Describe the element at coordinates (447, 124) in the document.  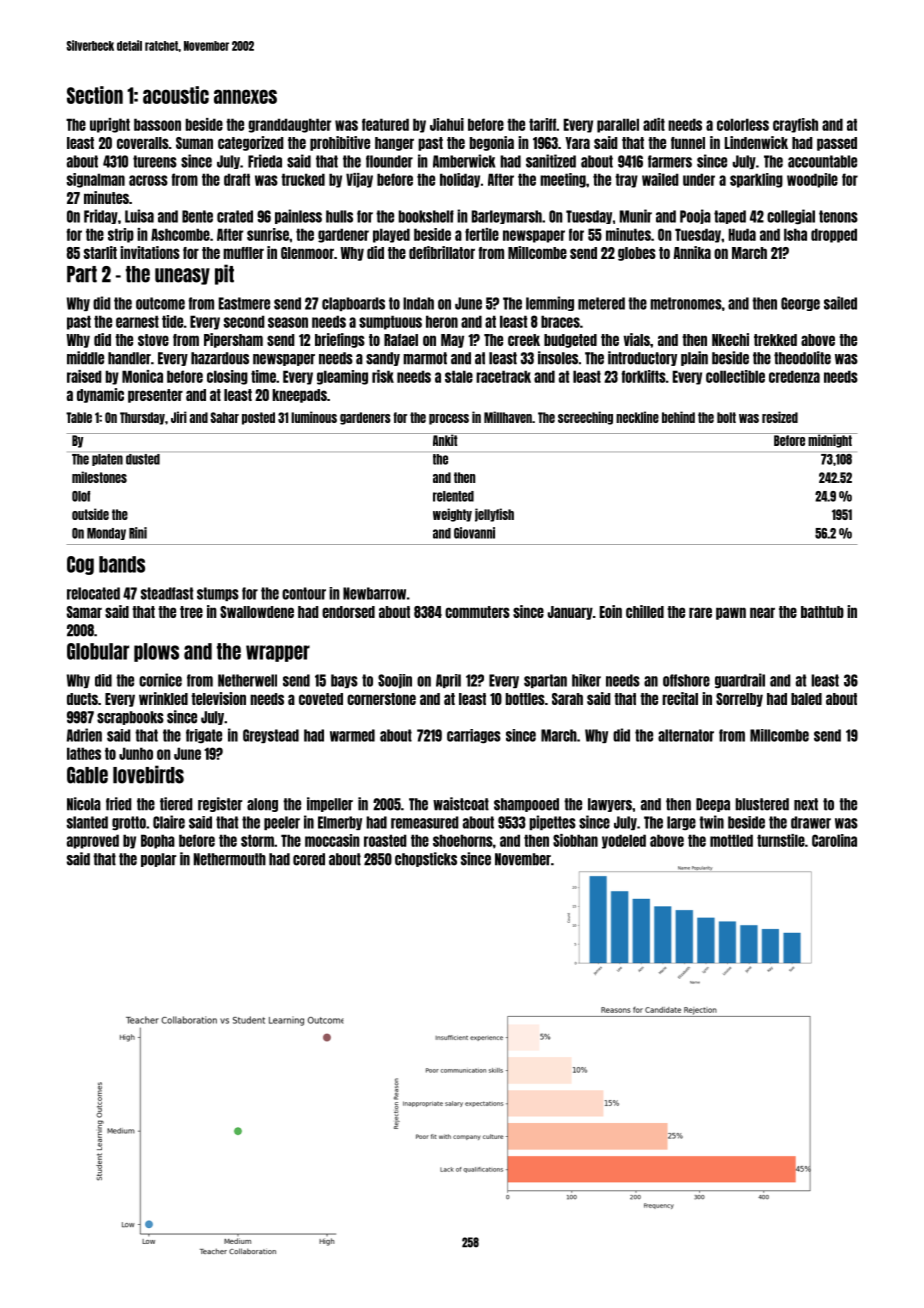
I see `Jiahui` at that location.
